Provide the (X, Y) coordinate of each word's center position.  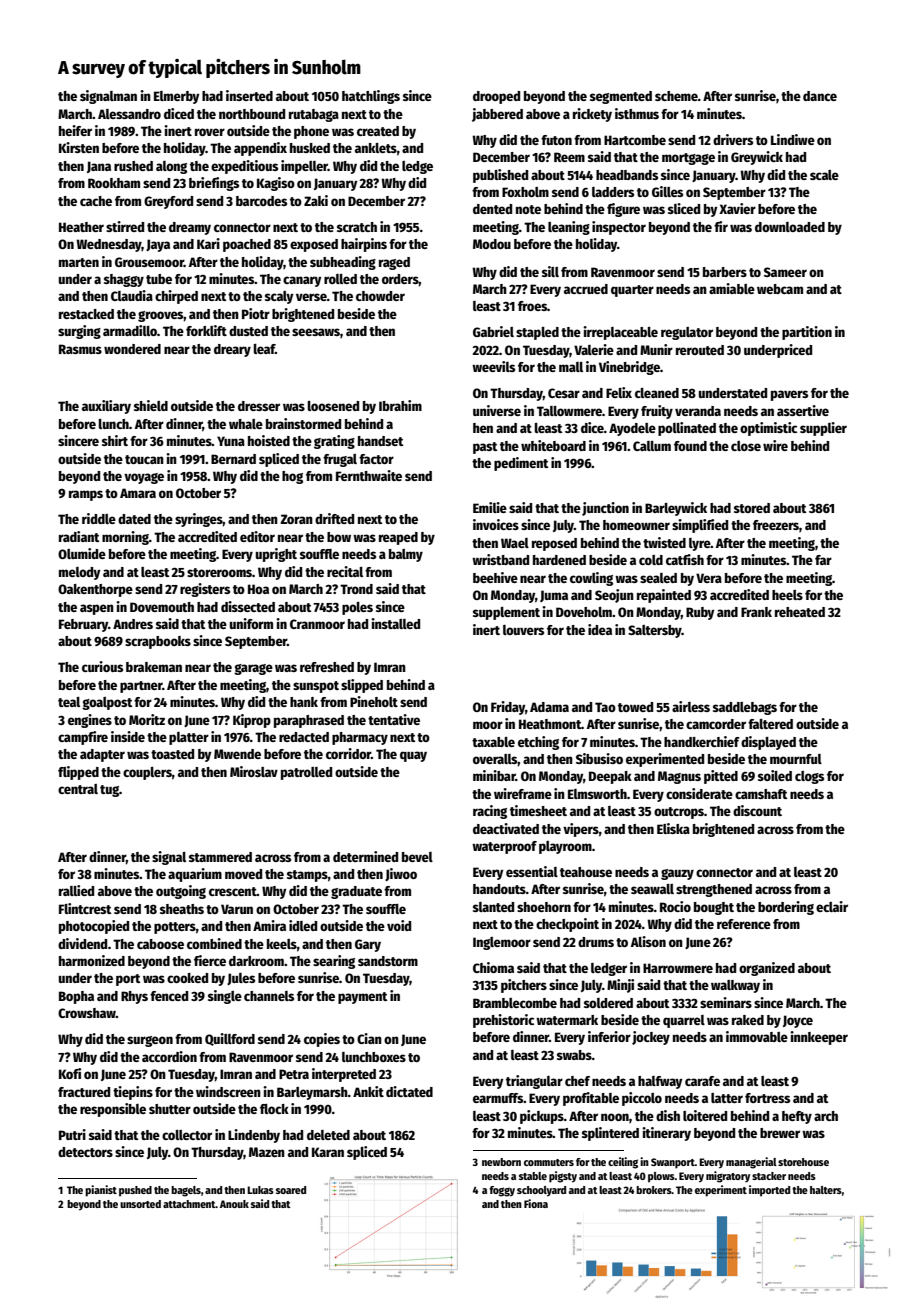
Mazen (267, 1152)
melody (79, 573)
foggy (502, 1191)
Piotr (256, 313)
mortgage (688, 159)
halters (826, 1190)
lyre (700, 544)
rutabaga (314, 115)
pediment (521, 464)
